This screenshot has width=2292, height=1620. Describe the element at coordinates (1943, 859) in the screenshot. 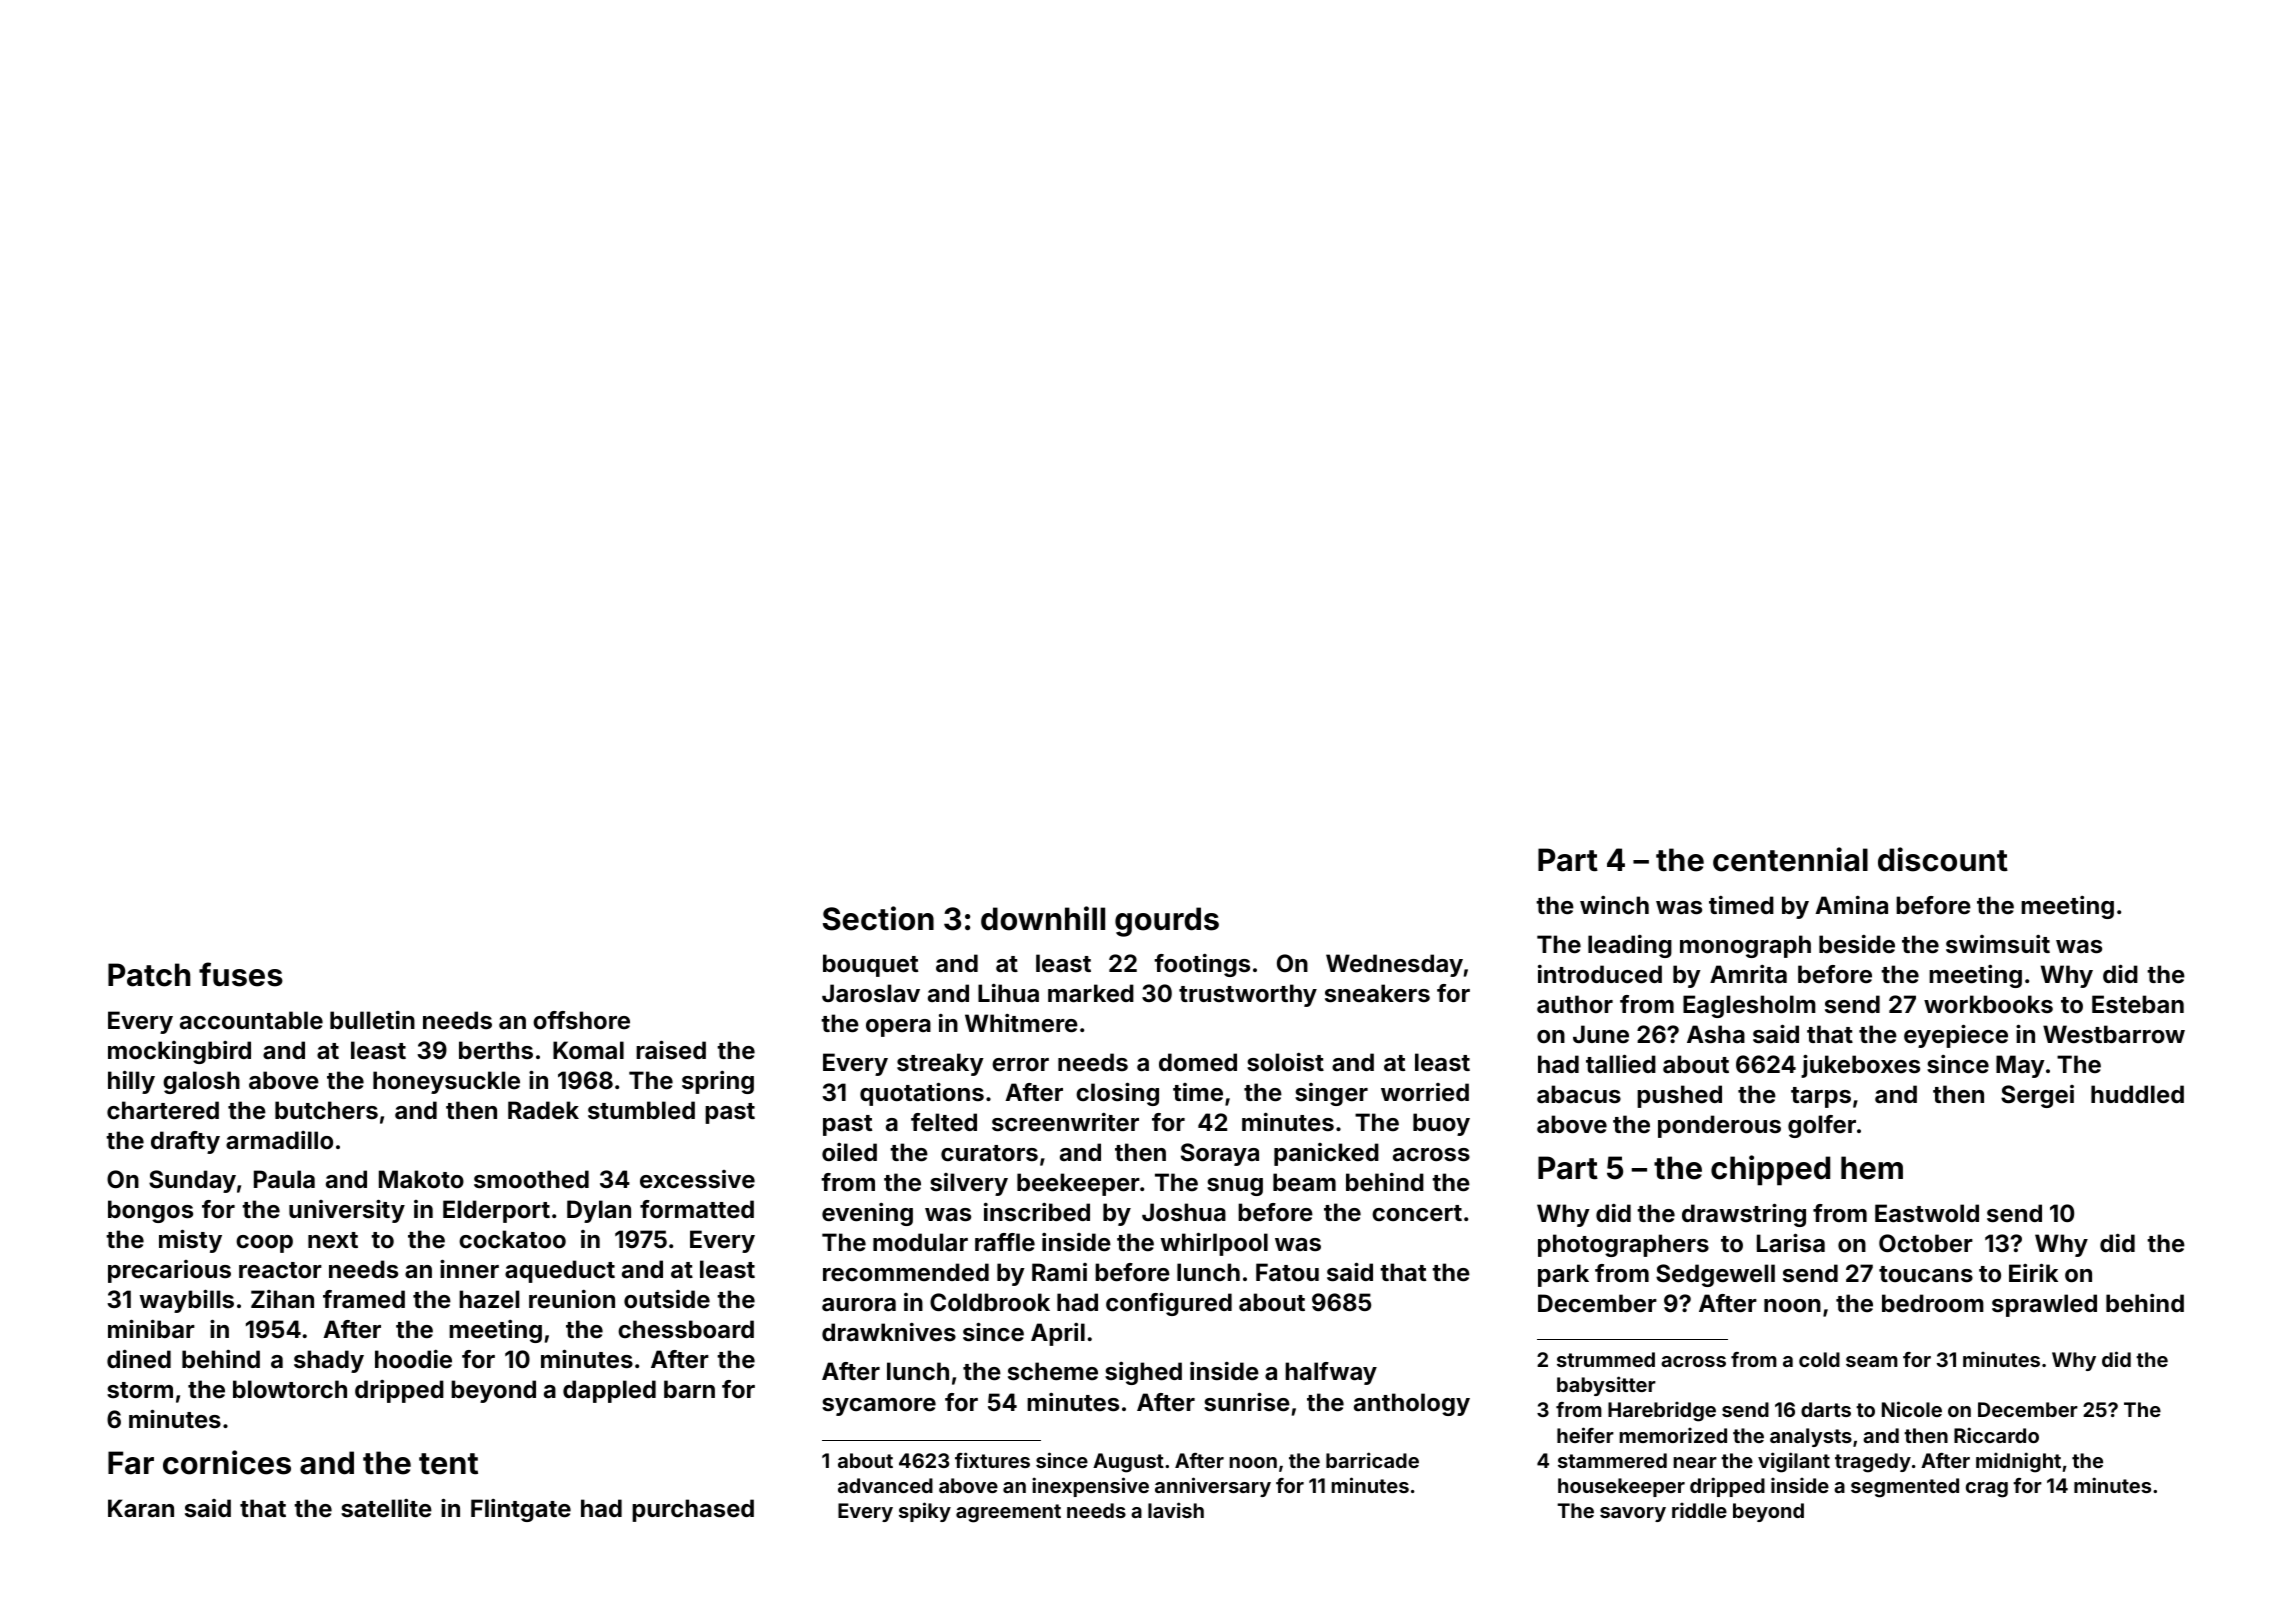

I see `discount` at that location.
